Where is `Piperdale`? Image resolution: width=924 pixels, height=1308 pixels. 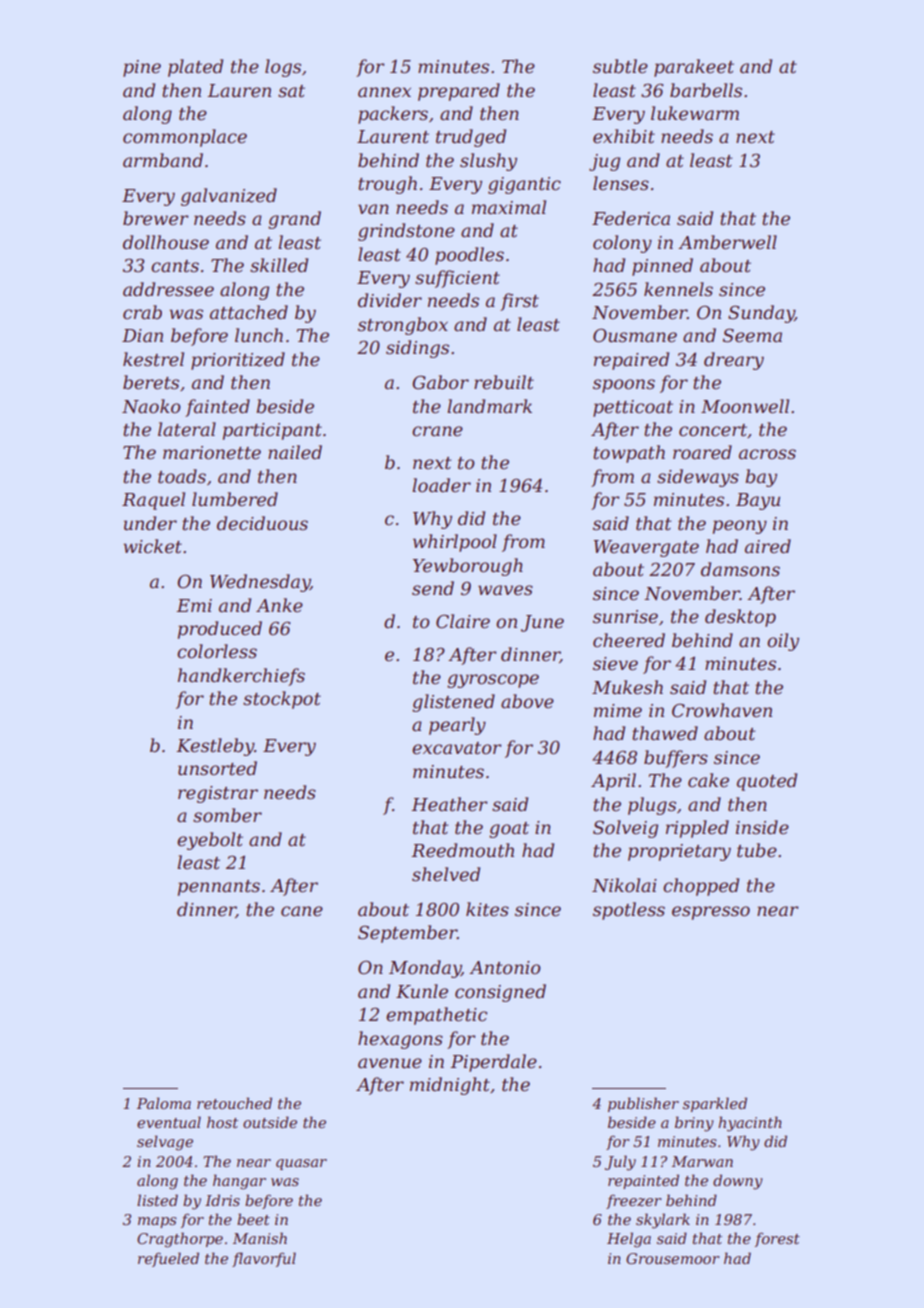
Piperdale is located at coordinates (493, 1063).
